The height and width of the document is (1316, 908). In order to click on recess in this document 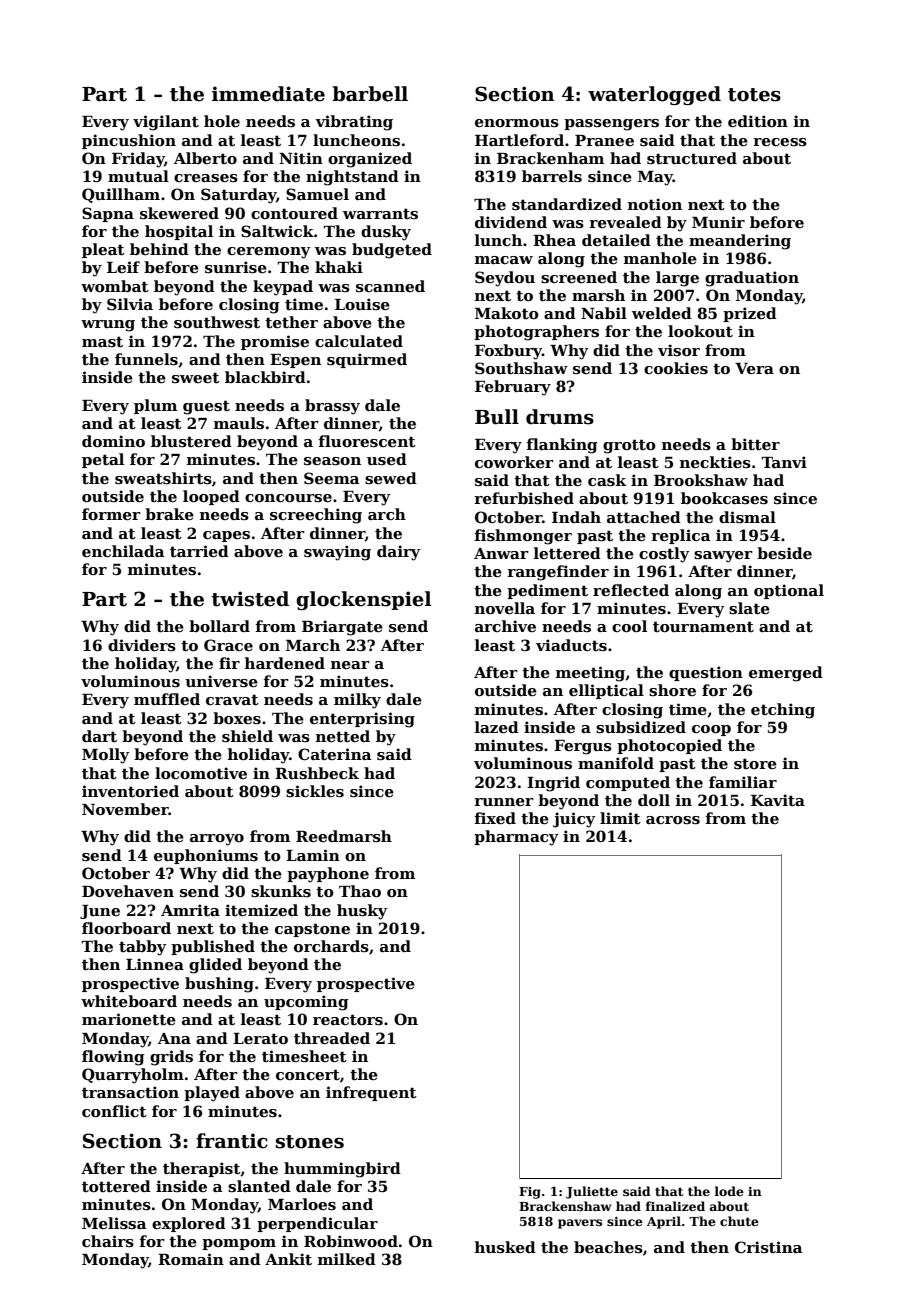, I will do `click(780, 142)`.
